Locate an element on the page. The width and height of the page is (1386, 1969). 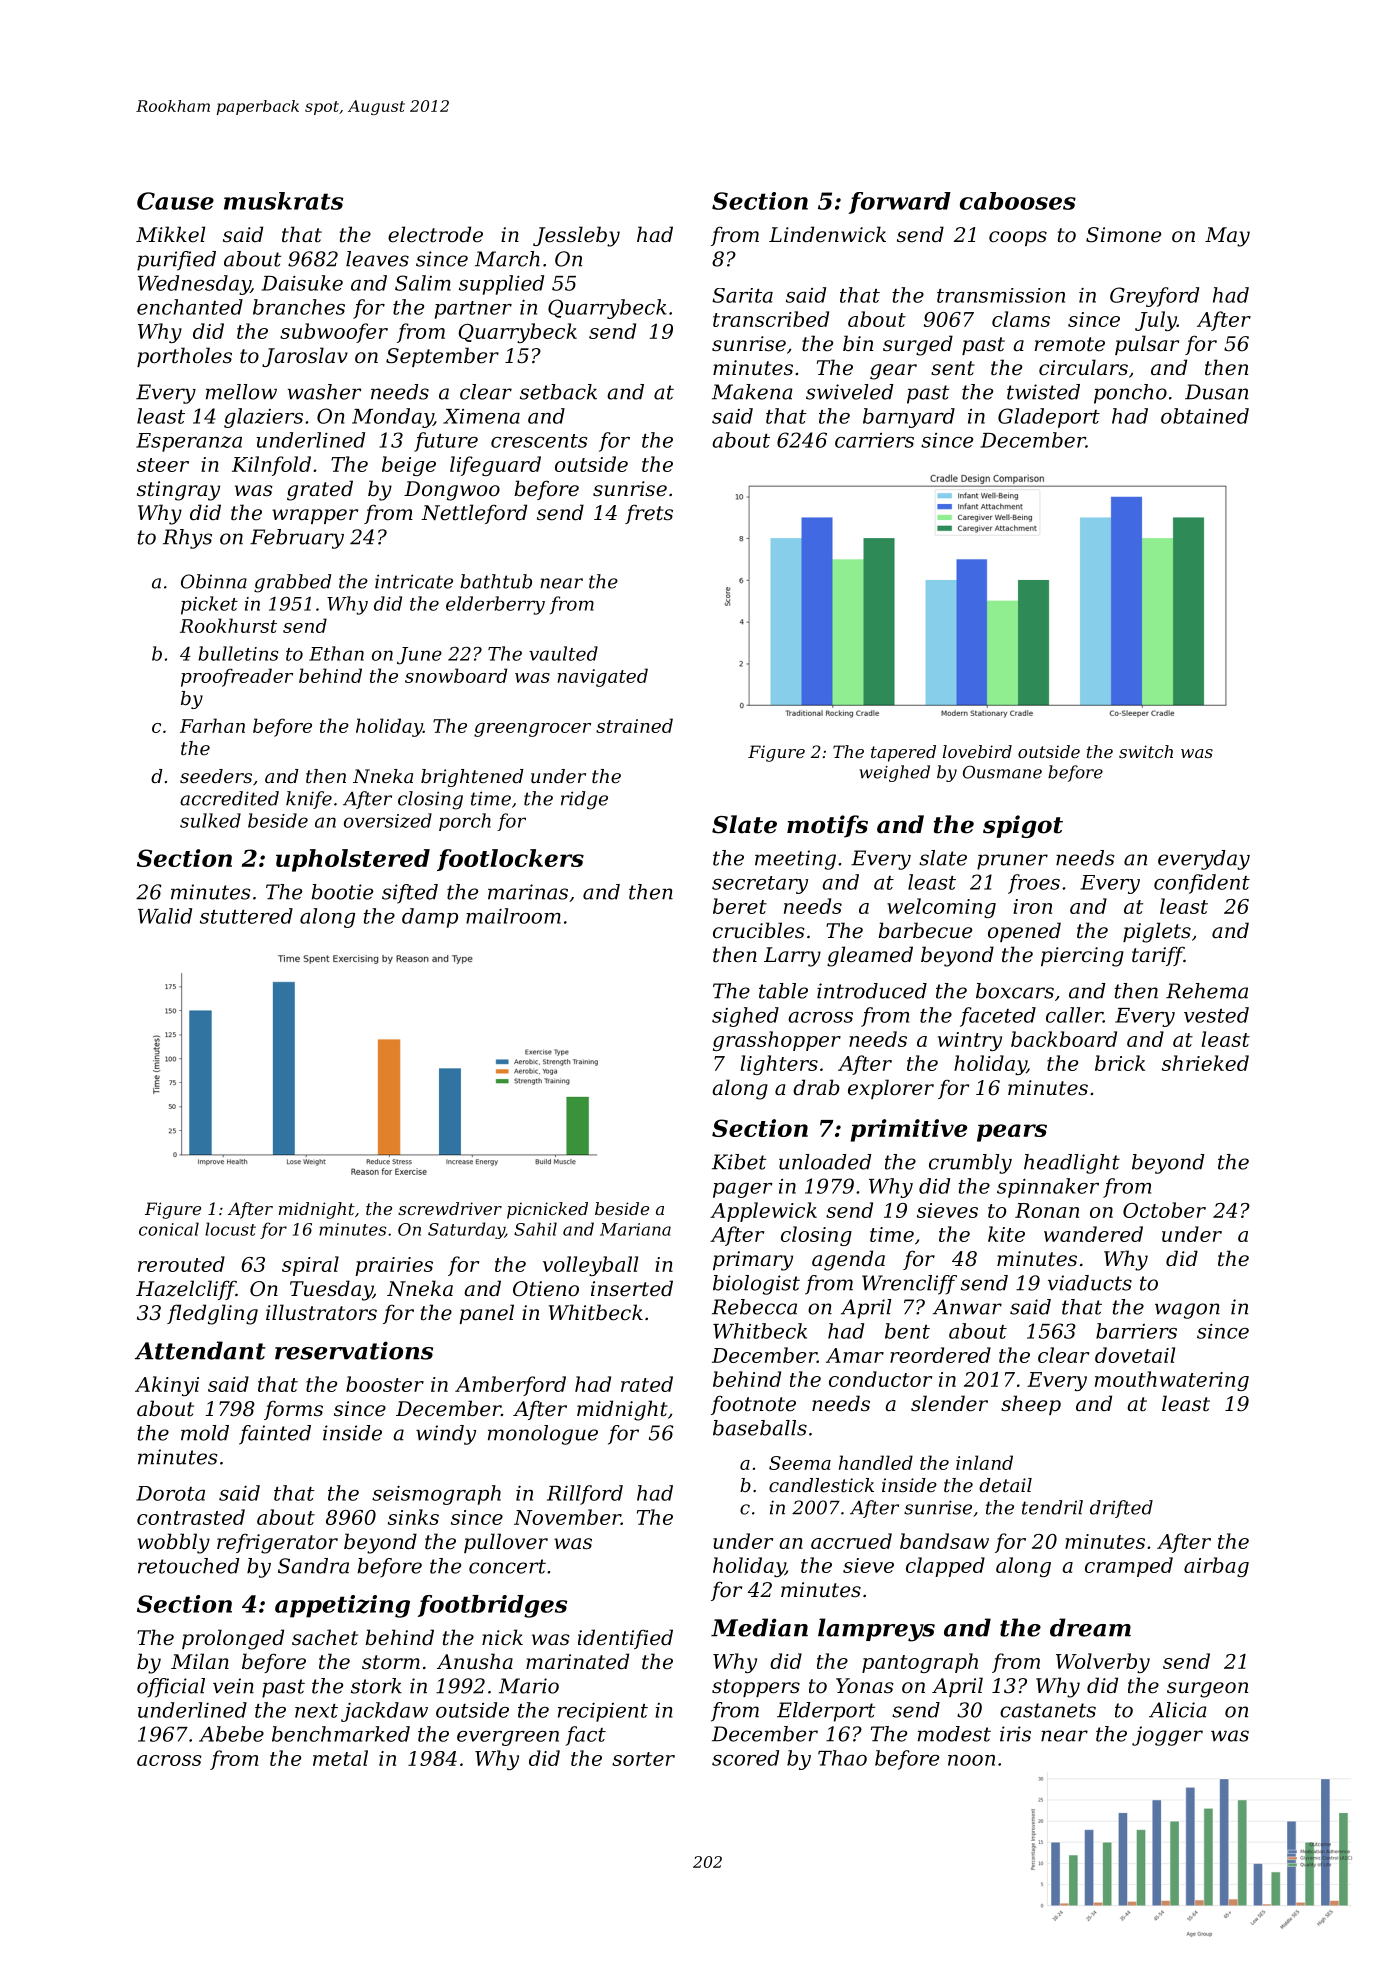
cabooses is located at coordinates (1018, 201).
